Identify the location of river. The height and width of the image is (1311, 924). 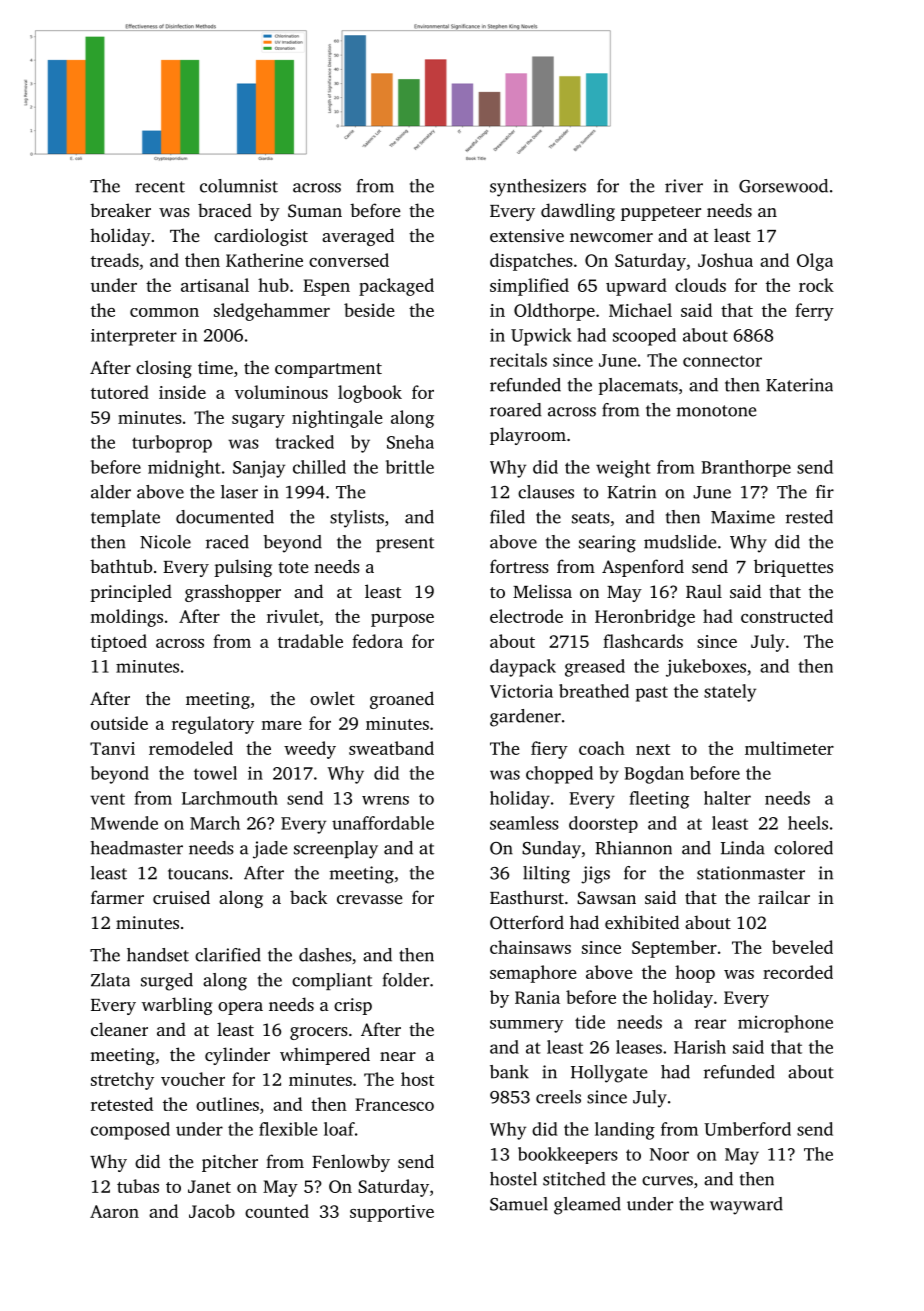
(684, 186).
